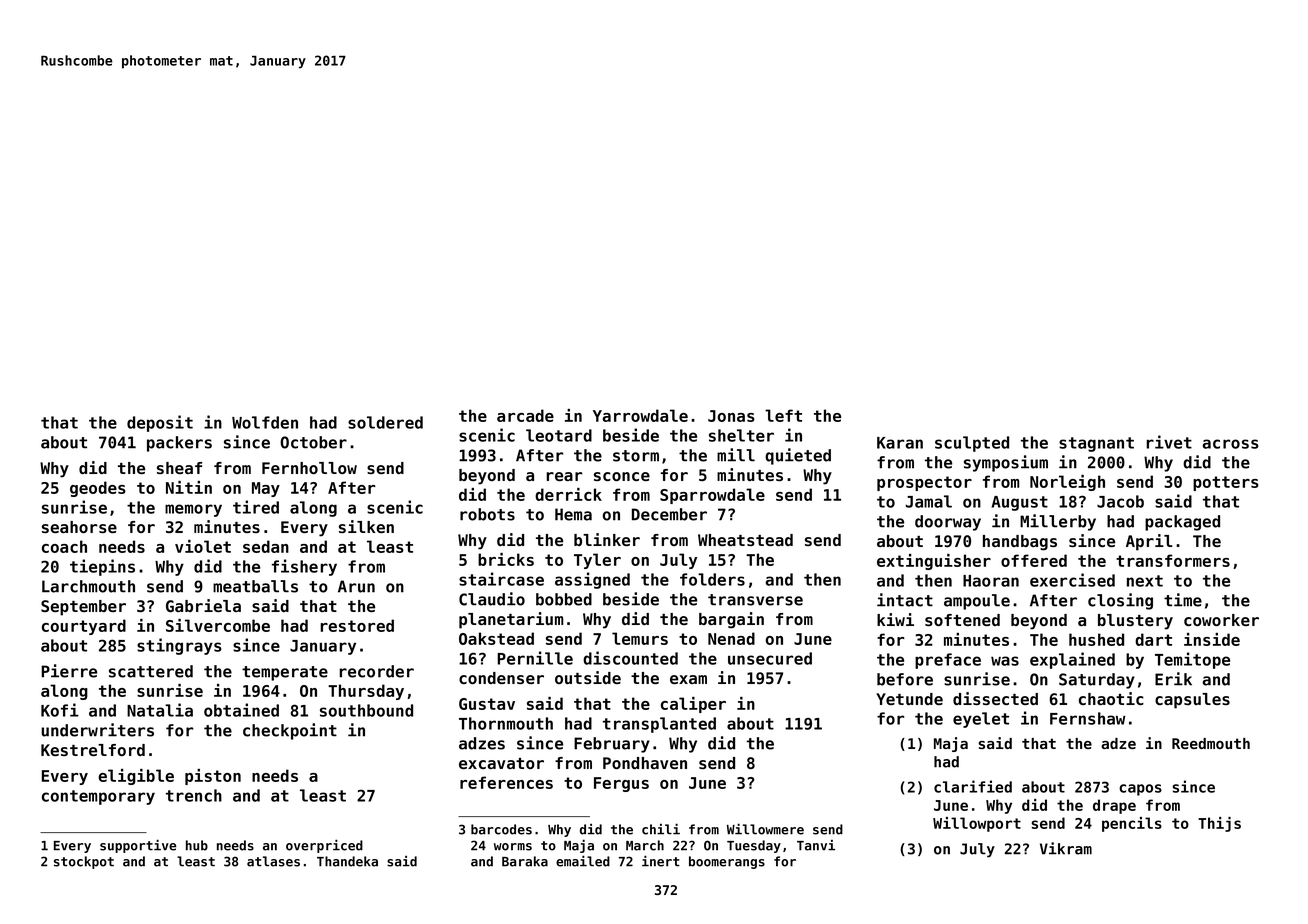 The image size is (1308, 924). Describe the element at coordinates (1066, 848) in the screenshot. I see `Vikram` at that location.
